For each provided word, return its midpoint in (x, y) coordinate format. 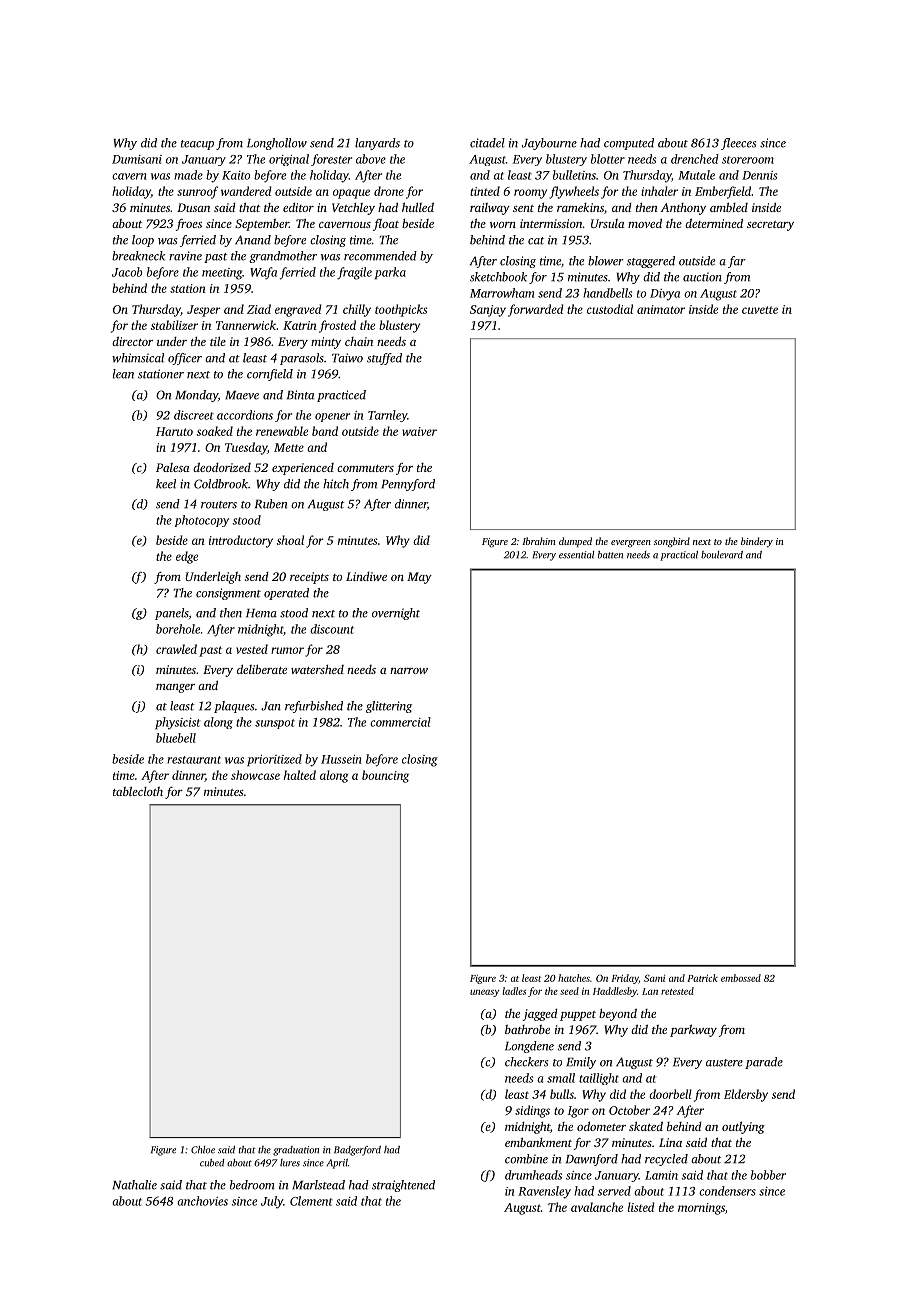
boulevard (722, 555)
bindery (757, 542)
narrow (409, 671)
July (272, 1202)
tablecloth (138, 791)
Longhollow (277, 144)
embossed (741, 978)
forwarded (535, 310)
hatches (574, 978)
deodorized (222, 467)
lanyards (377, 144)
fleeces (738, 144)
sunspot (275, 724)
